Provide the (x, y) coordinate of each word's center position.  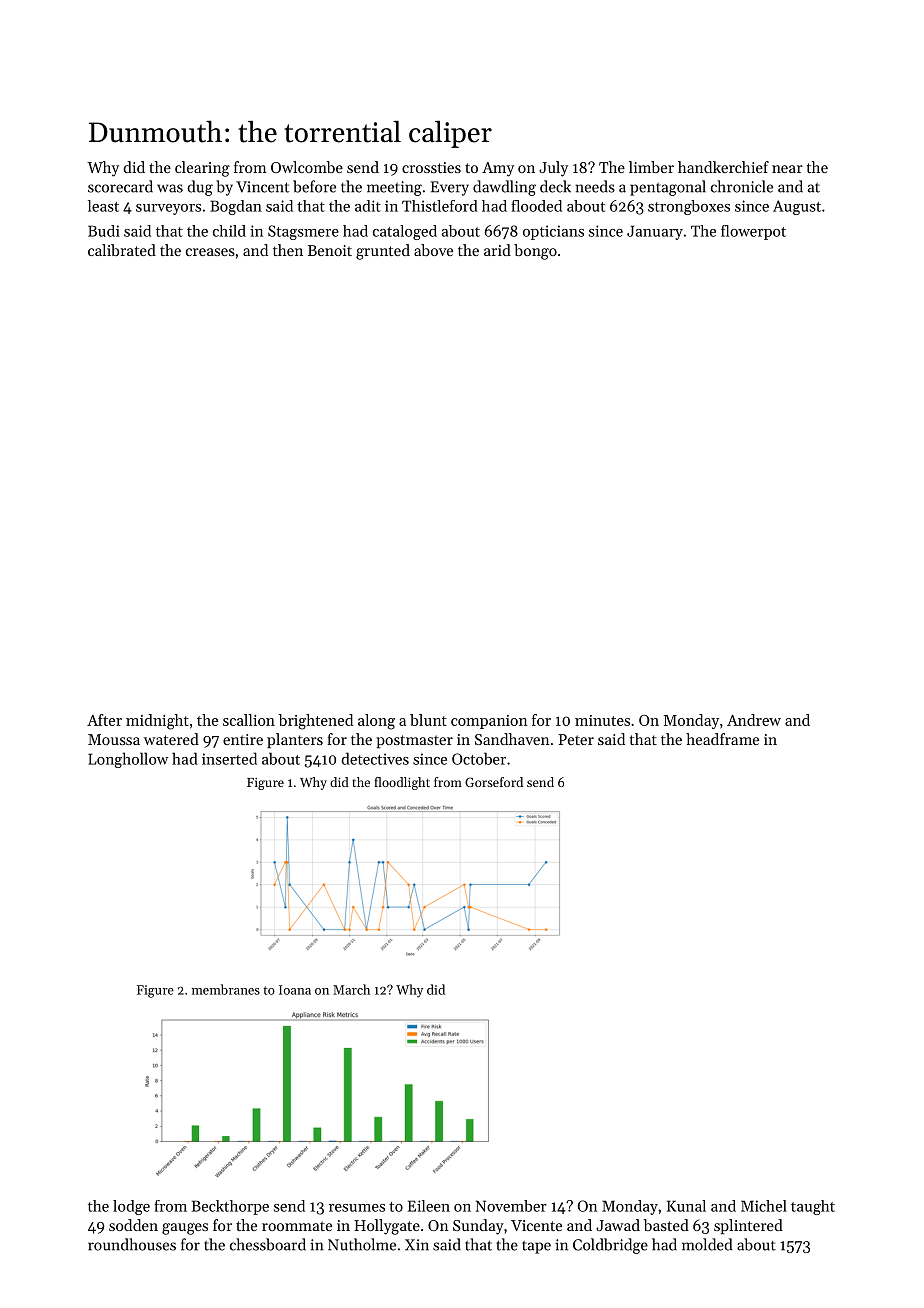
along (376, 722)
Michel (764, 1206)
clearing (202, 169)
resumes (357, 1208)
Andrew (754, 720)
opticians (553, 232)
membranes (226, 989)
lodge (131, 1207)
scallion (249, 720)
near (787, 169)
